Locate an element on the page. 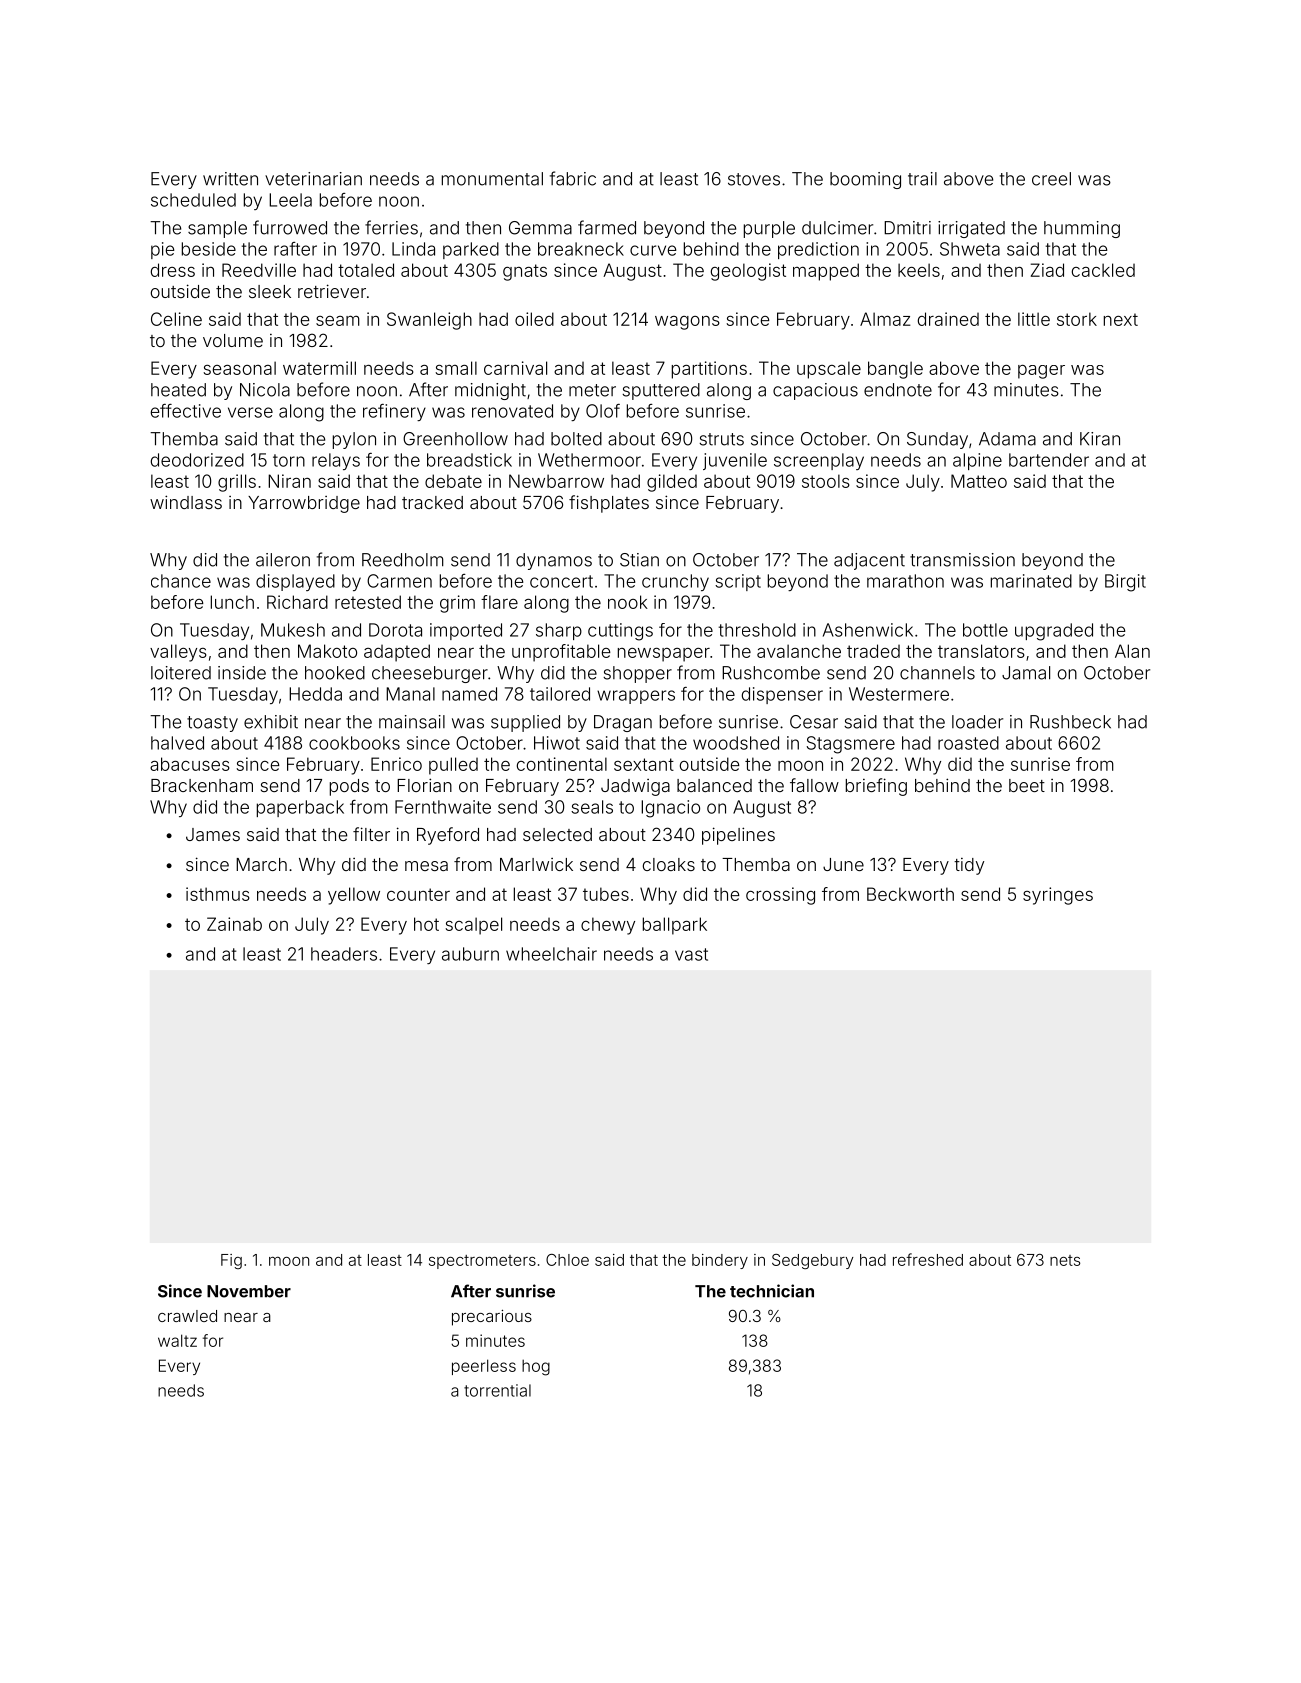 This image has width=1301, height=1683. creel is located at coordinates (1051, 179).
